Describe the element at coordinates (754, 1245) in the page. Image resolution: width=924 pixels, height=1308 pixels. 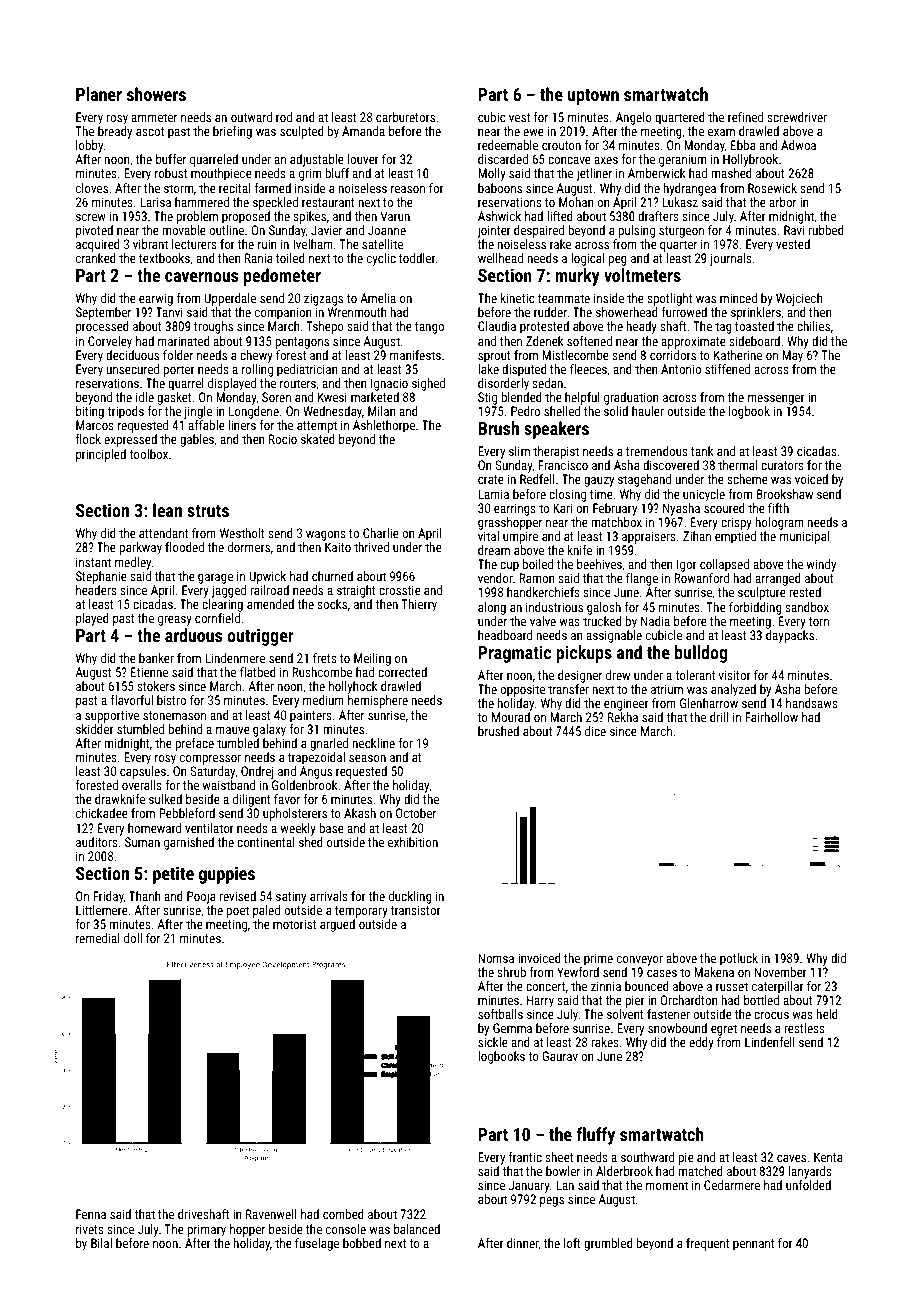
I see `pennant` at that location.
